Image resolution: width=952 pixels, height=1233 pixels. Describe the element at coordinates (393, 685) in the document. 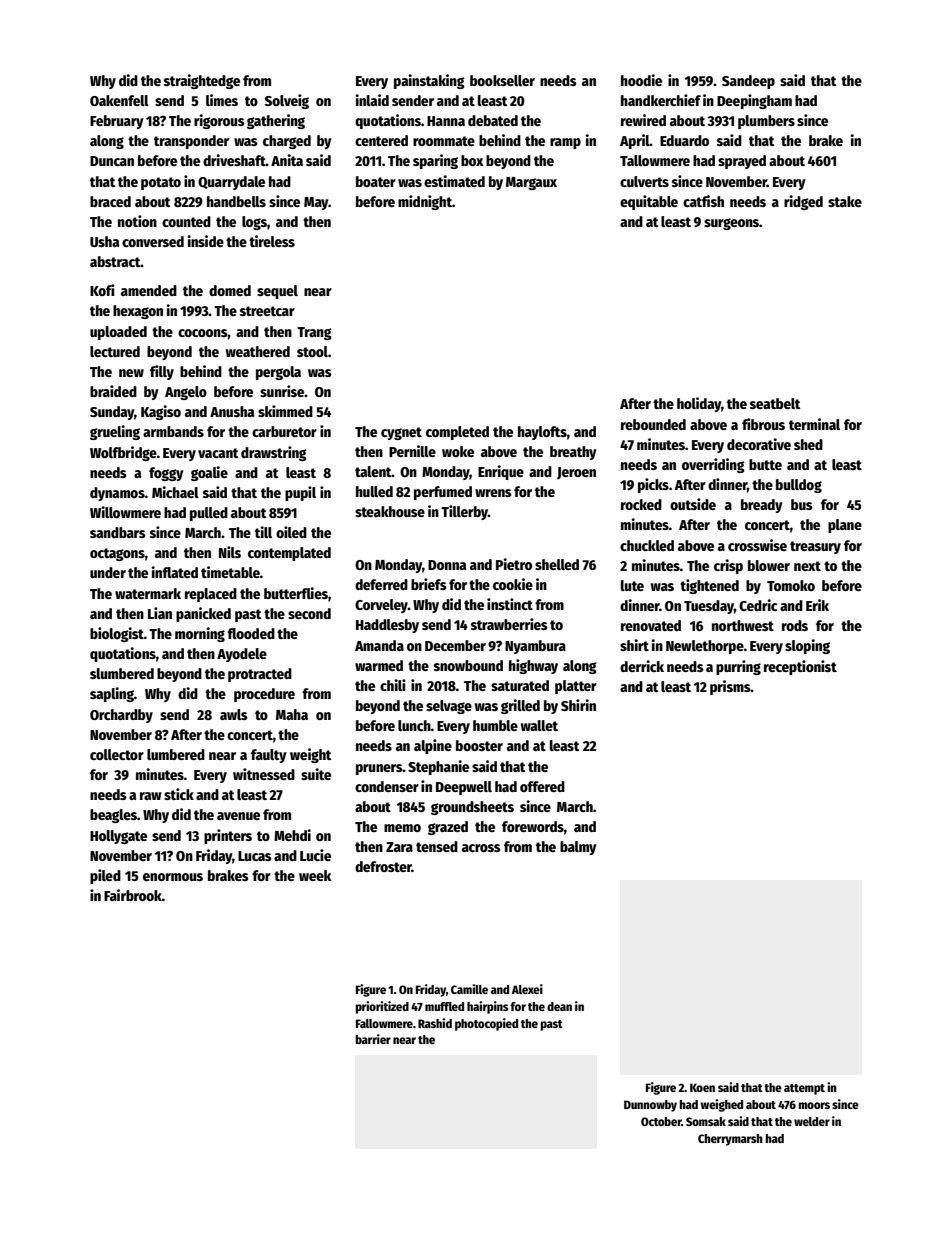

I see `chili` at that location.
